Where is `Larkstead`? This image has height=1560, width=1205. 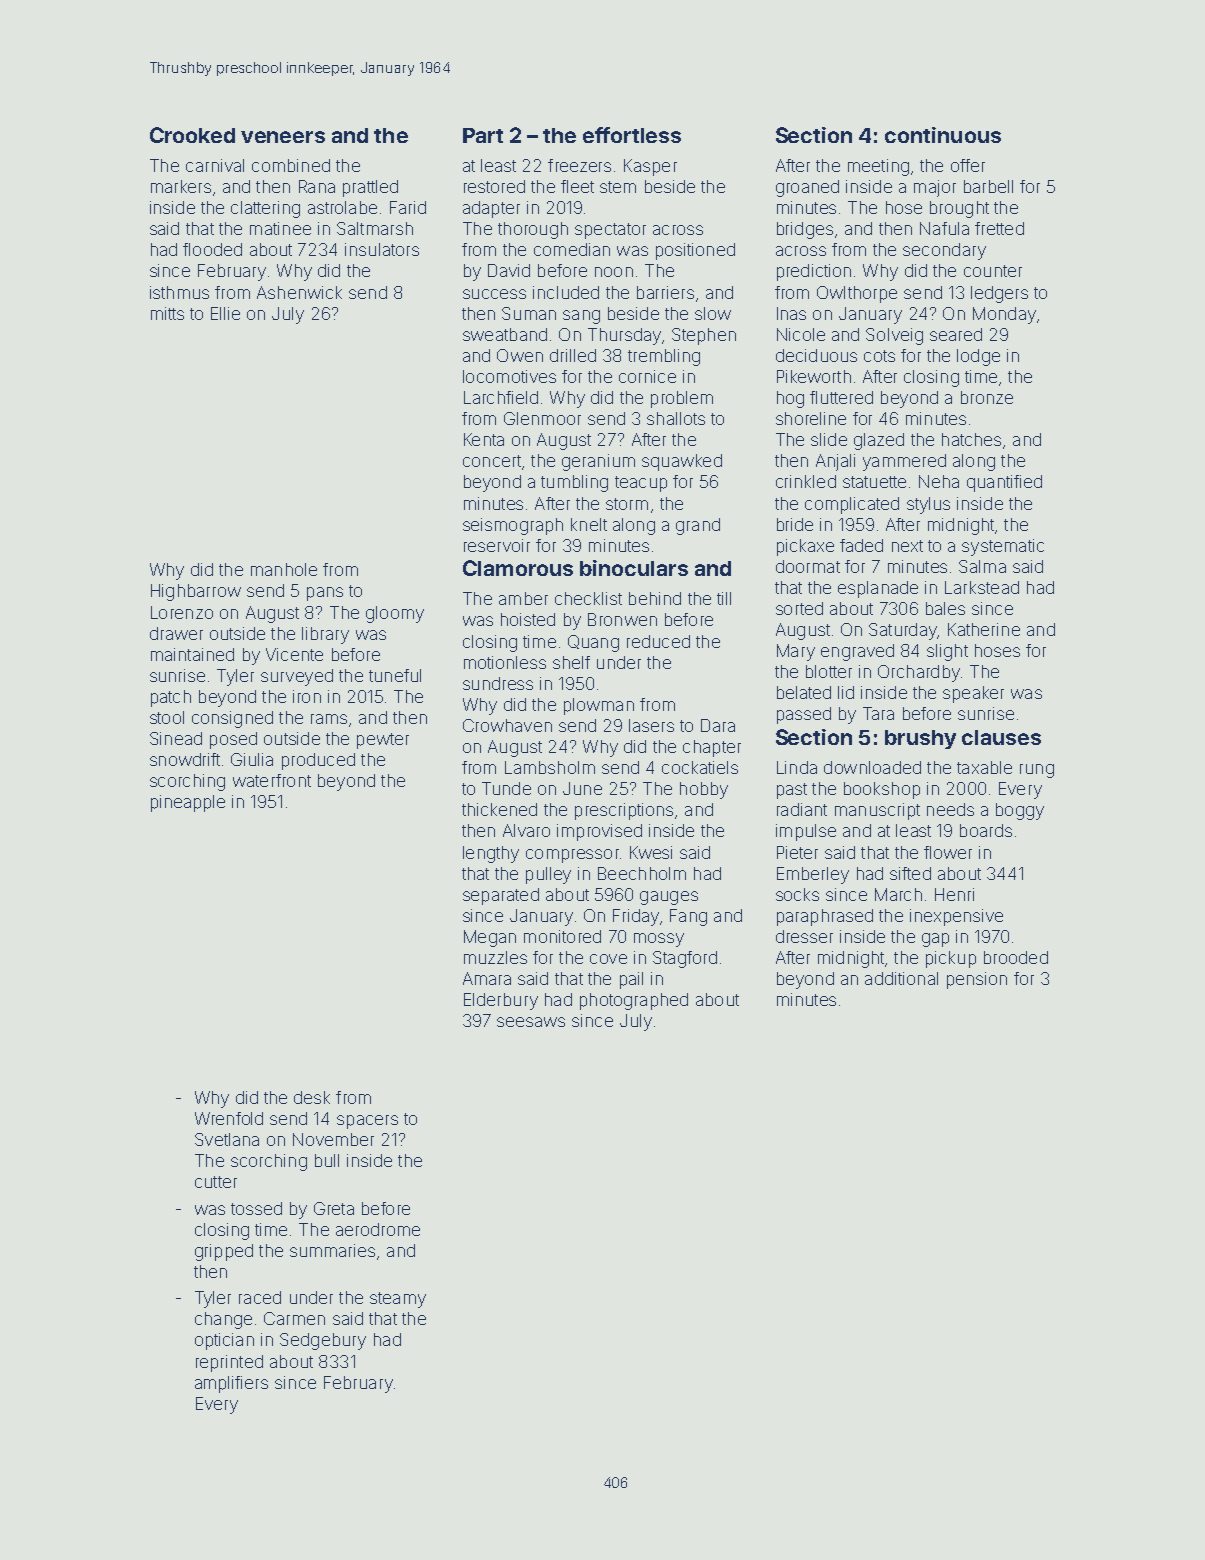 Larkstead is located at coordinates (982, 587).
